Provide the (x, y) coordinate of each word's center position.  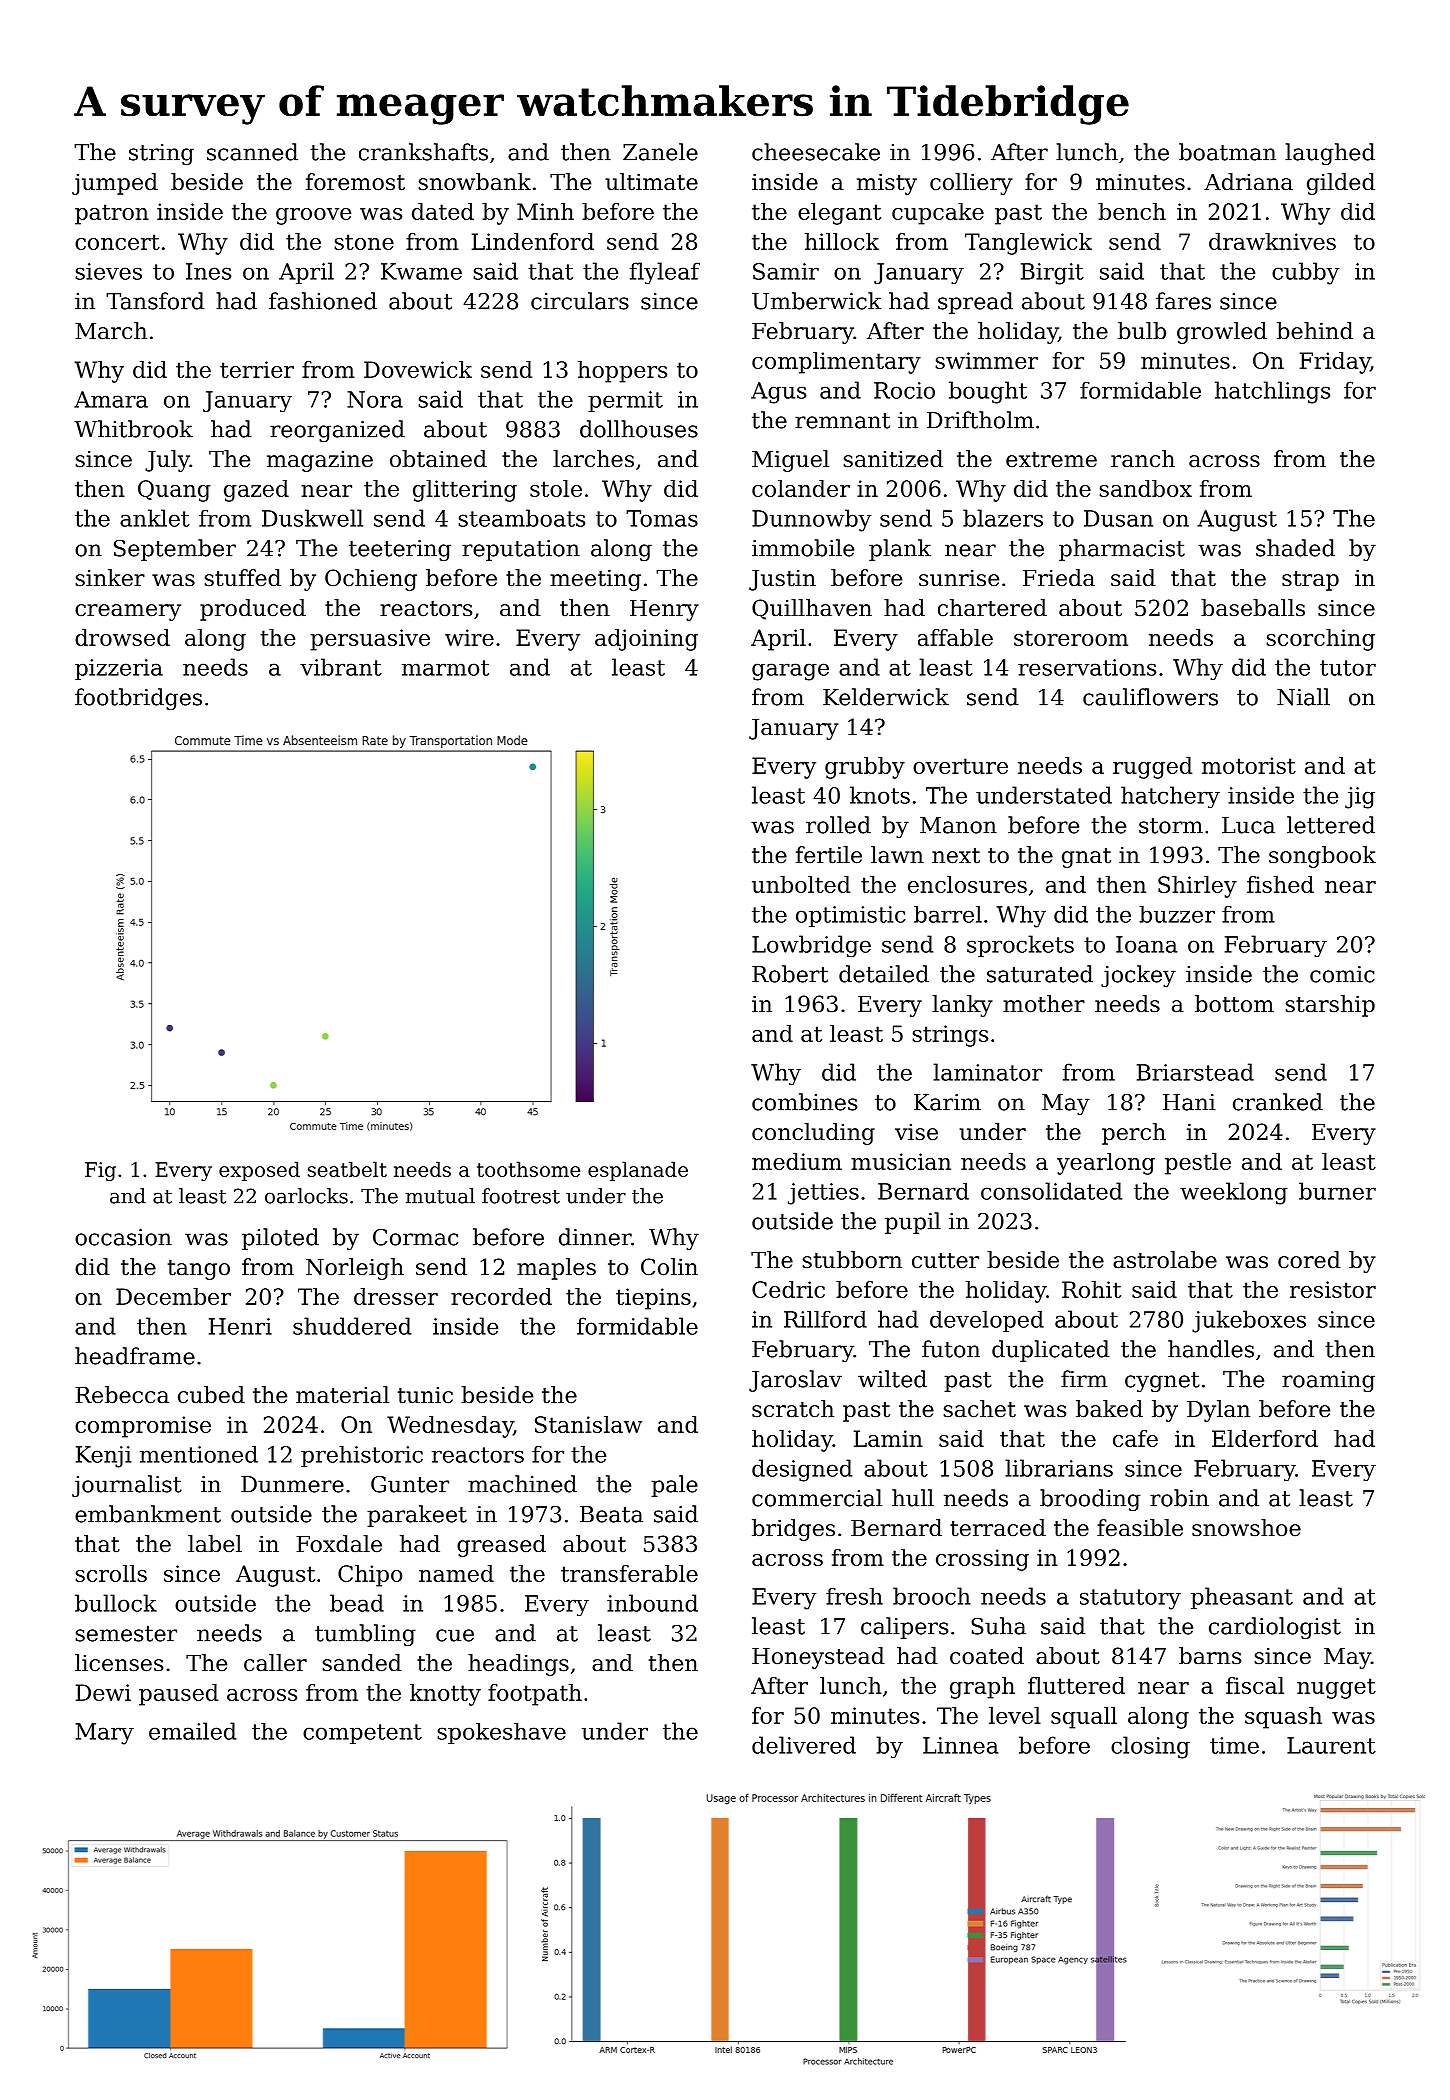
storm (1171, 826)
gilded (1341, 184)
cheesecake (816, 152)
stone (364, 242)
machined (522, 1484)
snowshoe (1246, 1528)
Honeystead (818, 1658)
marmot (445, 668)
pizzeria (119, 669)
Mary (104, 1734)
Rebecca (122, 1395)
